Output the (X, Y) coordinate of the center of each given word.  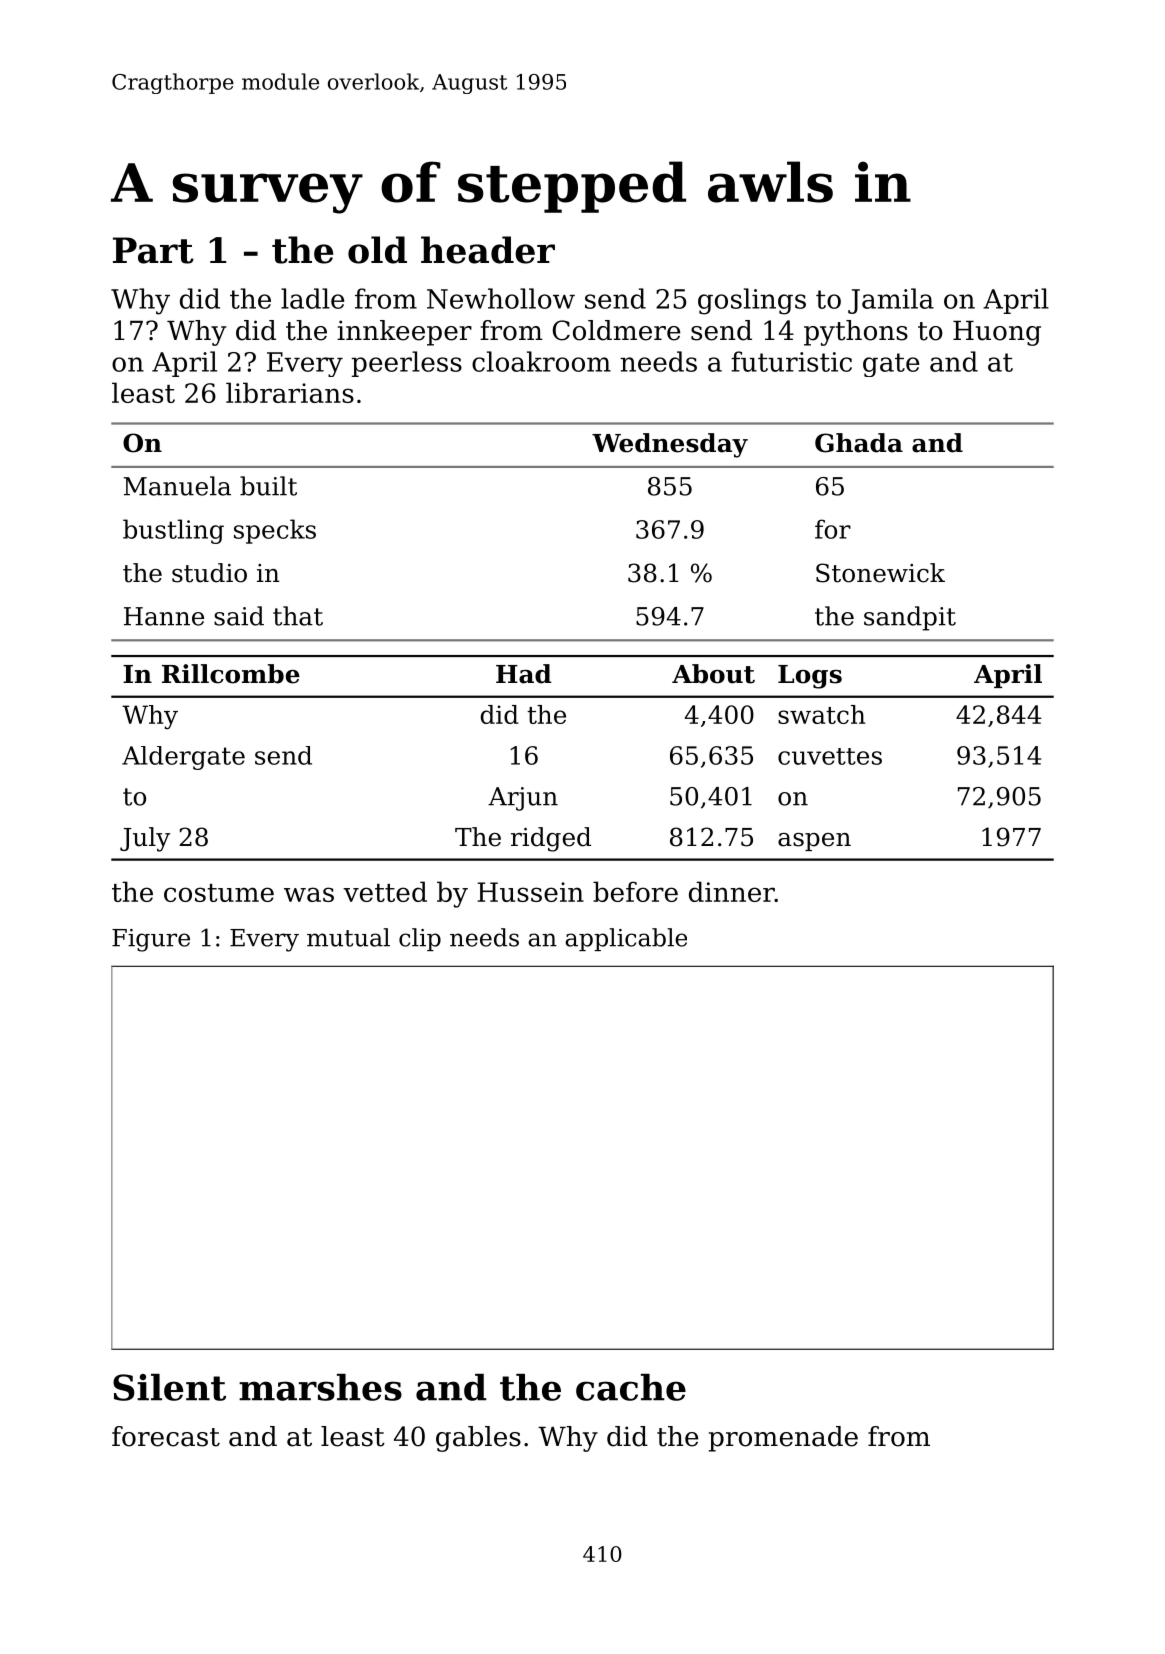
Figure (151, 940)
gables (478, 1439)
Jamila (891, 301)
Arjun (523, 799)
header (488, 250)
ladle (312, 298)
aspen (814, 842)
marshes (320, 1387)
